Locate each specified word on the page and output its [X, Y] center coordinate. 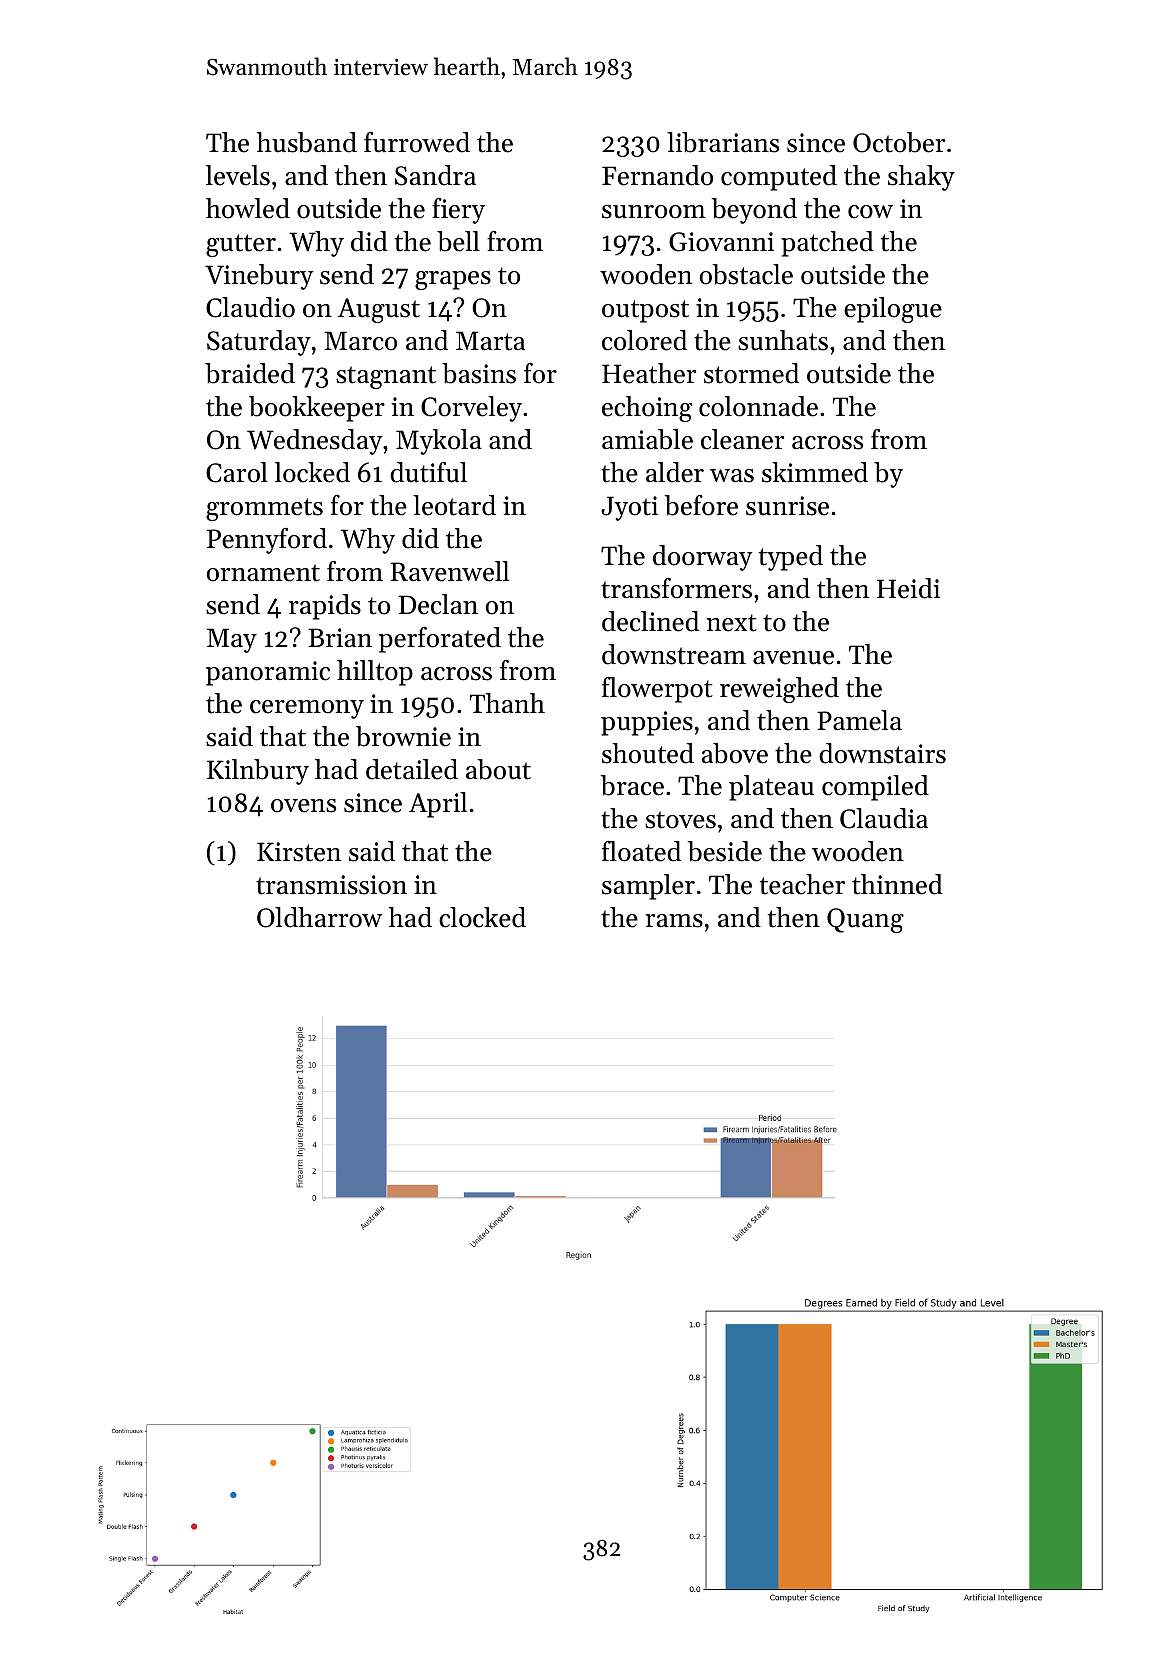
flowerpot [657, 690]
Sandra [435, 175]
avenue [793, 658]
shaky [921, 178]
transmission [331, 885]
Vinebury [259, 277]
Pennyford [267, 541]
